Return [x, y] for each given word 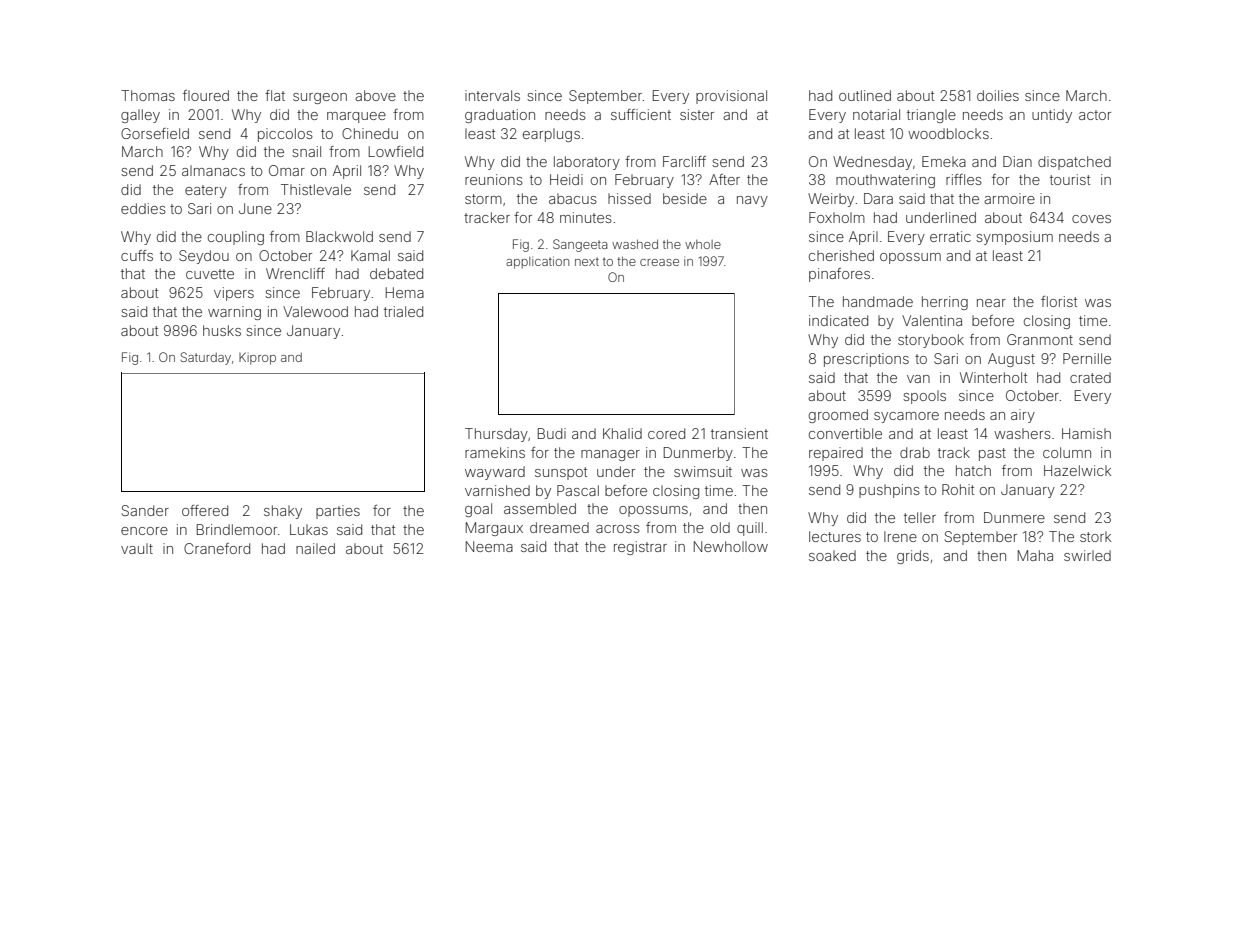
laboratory [587, 163]
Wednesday [872, 163]
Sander [145, 510]
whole [703, 244]
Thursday [496, 435]
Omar [287, 170]
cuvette [210, 274]
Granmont [1040, 339]
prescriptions [866, 360]
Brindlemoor [237, 529]
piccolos [285, 135]
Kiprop [257, 358]
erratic [950, 236]
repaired [836, 454]
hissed [629, 198]
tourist [1070, 179]
